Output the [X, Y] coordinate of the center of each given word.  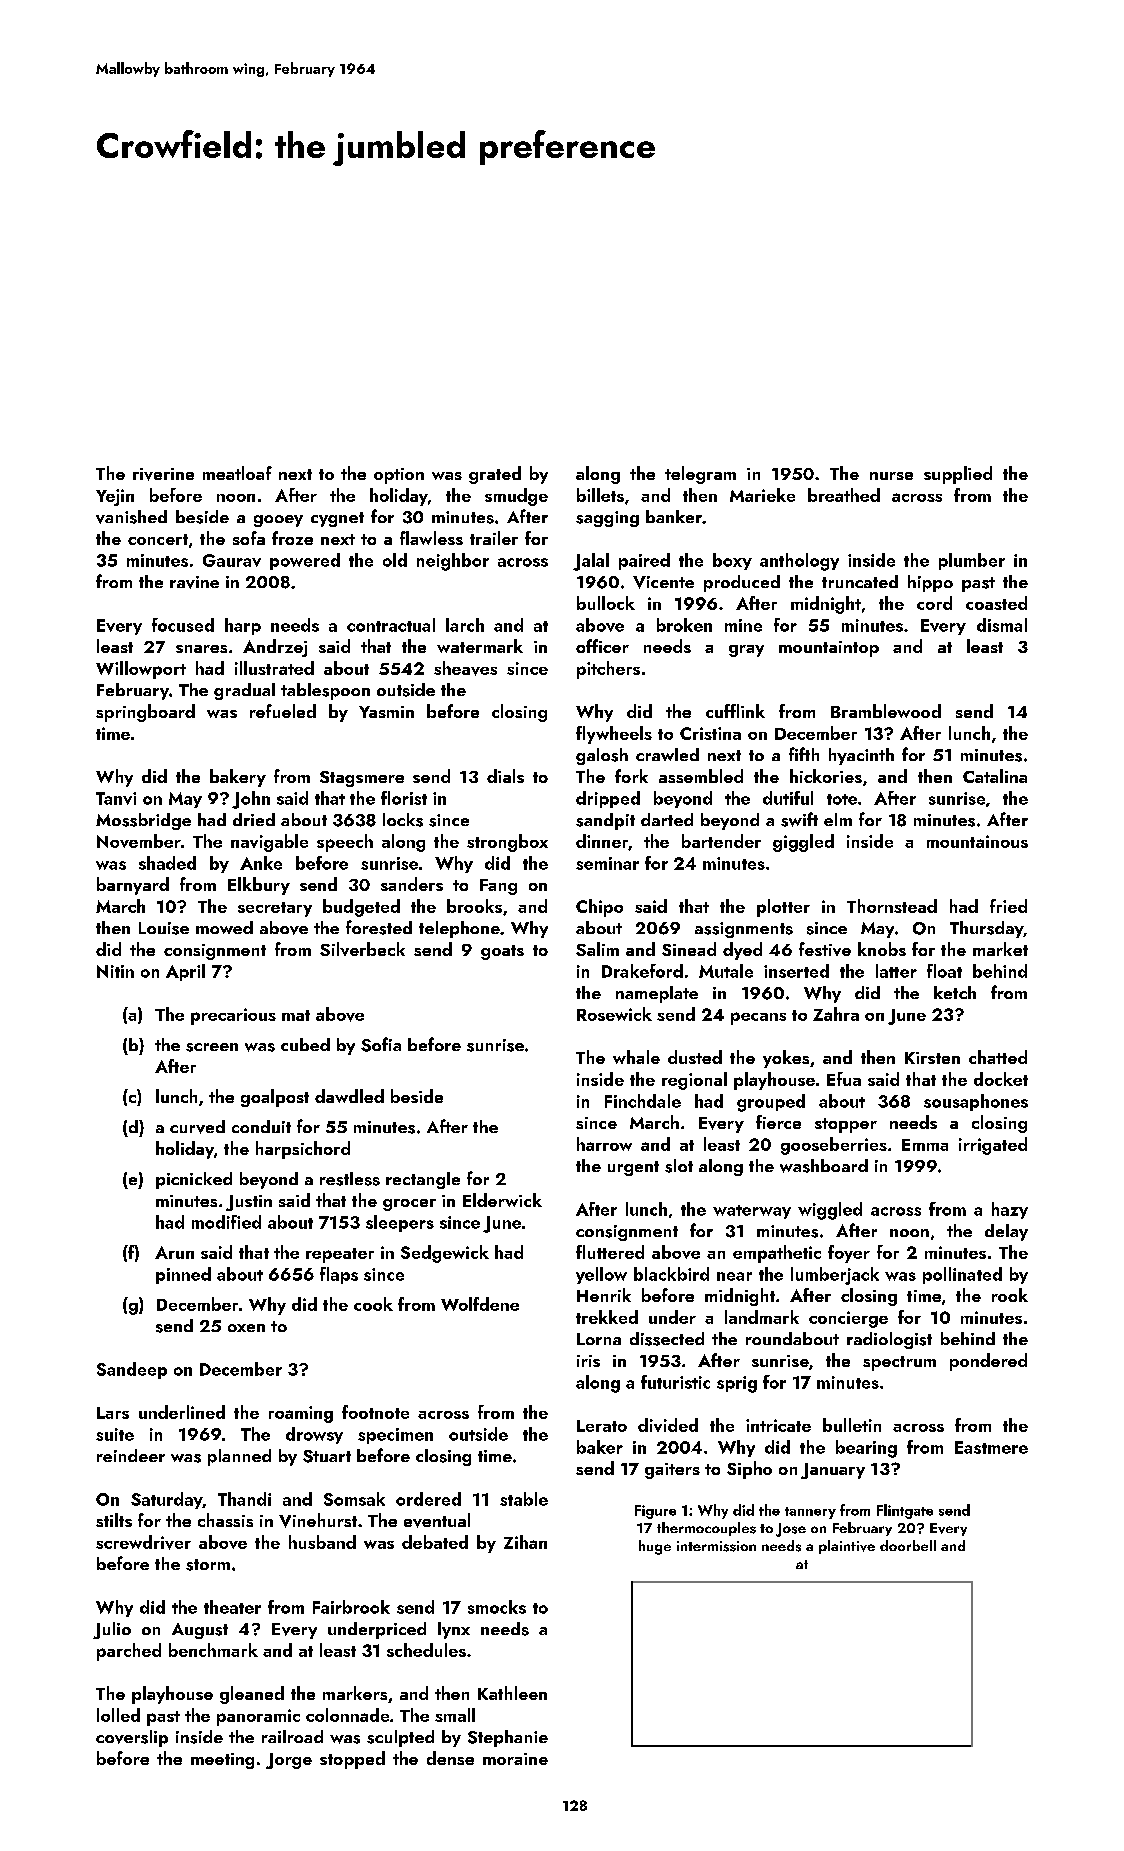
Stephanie [508, 1738]
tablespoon [325, 691]
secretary [275, 909]
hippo [930, 583]
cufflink [735, 711]
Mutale [726, 971]
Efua [844, 1079]
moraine [515, 1759]
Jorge [289, 1761]
